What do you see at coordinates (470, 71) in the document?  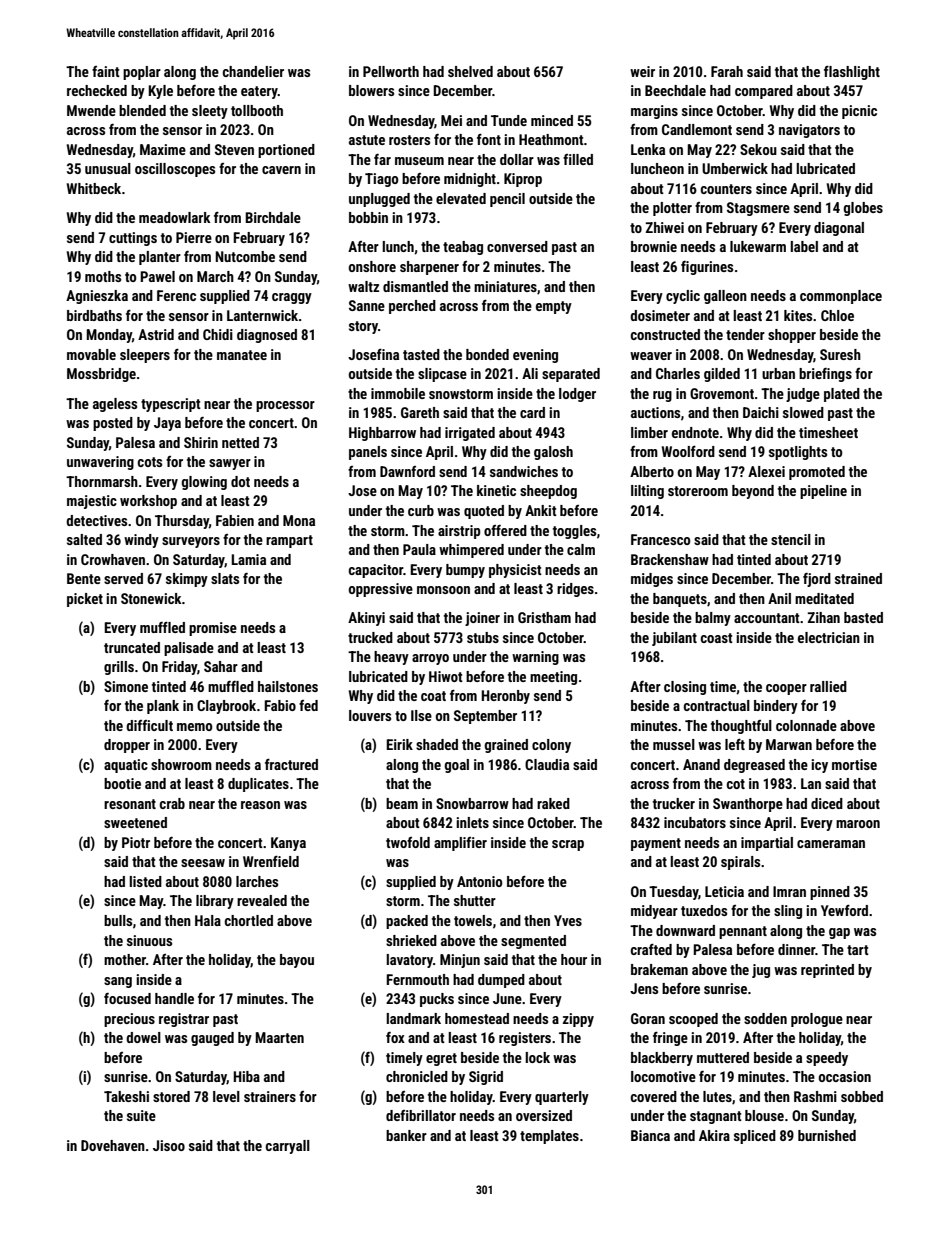 I see `shelved` at bounding box center [470, 71].
